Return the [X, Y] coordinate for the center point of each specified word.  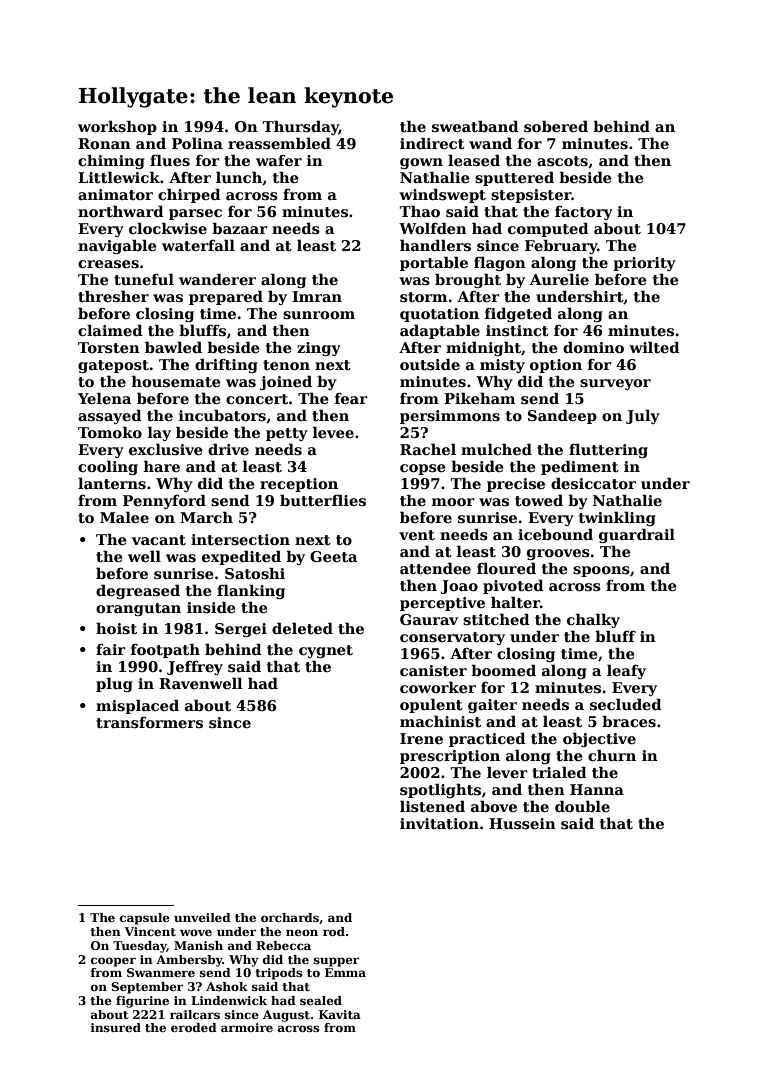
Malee [124, 517]
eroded [194, 1027]
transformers [149, 722]
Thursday [300, 127]
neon [302, 932]
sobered [556, 126]
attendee [435, 568]
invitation [439, 823]
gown [421, 163]
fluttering [608, 450]
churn [612, 755]
